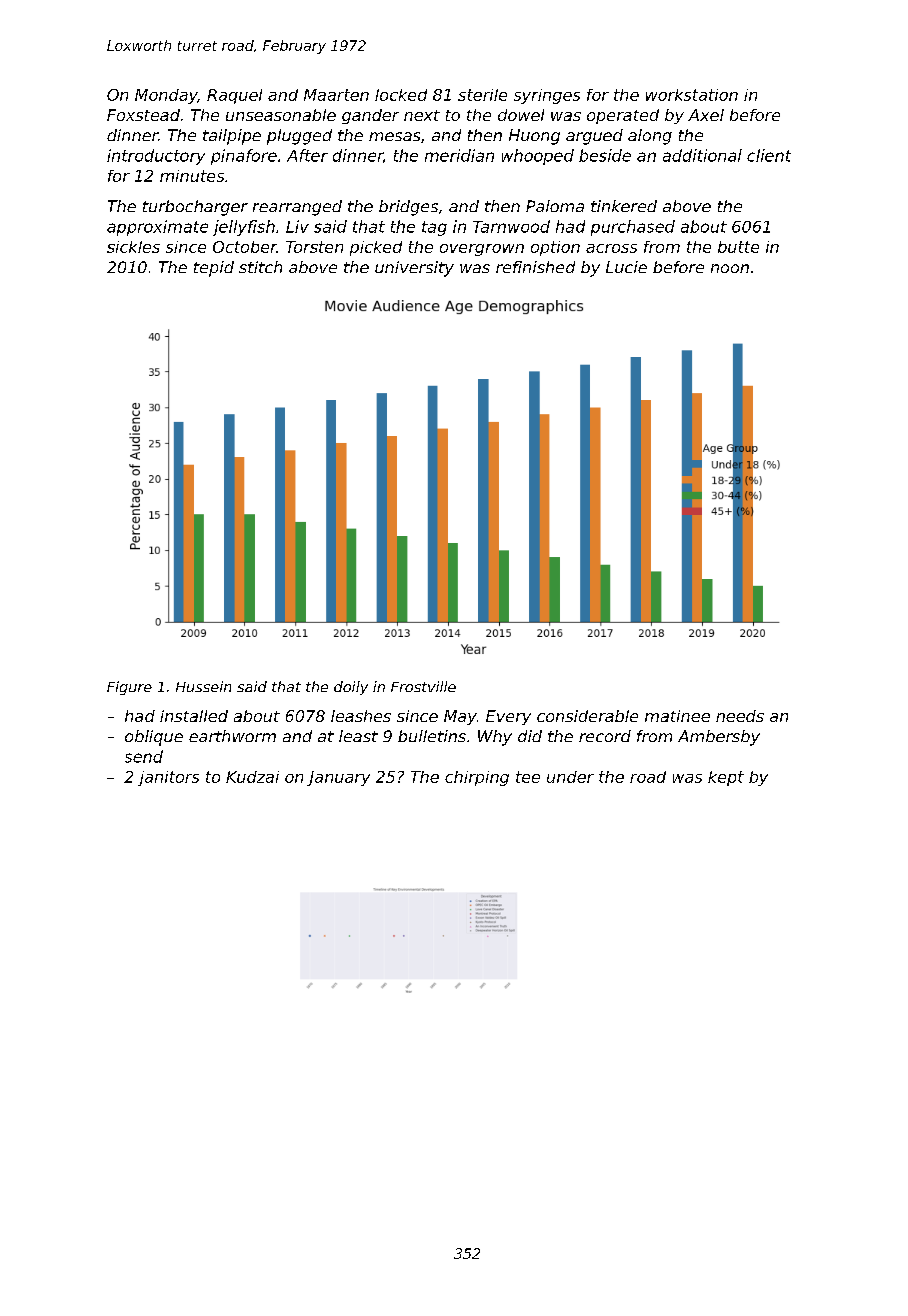  I want to click on Maarten, so click(336, 95).
